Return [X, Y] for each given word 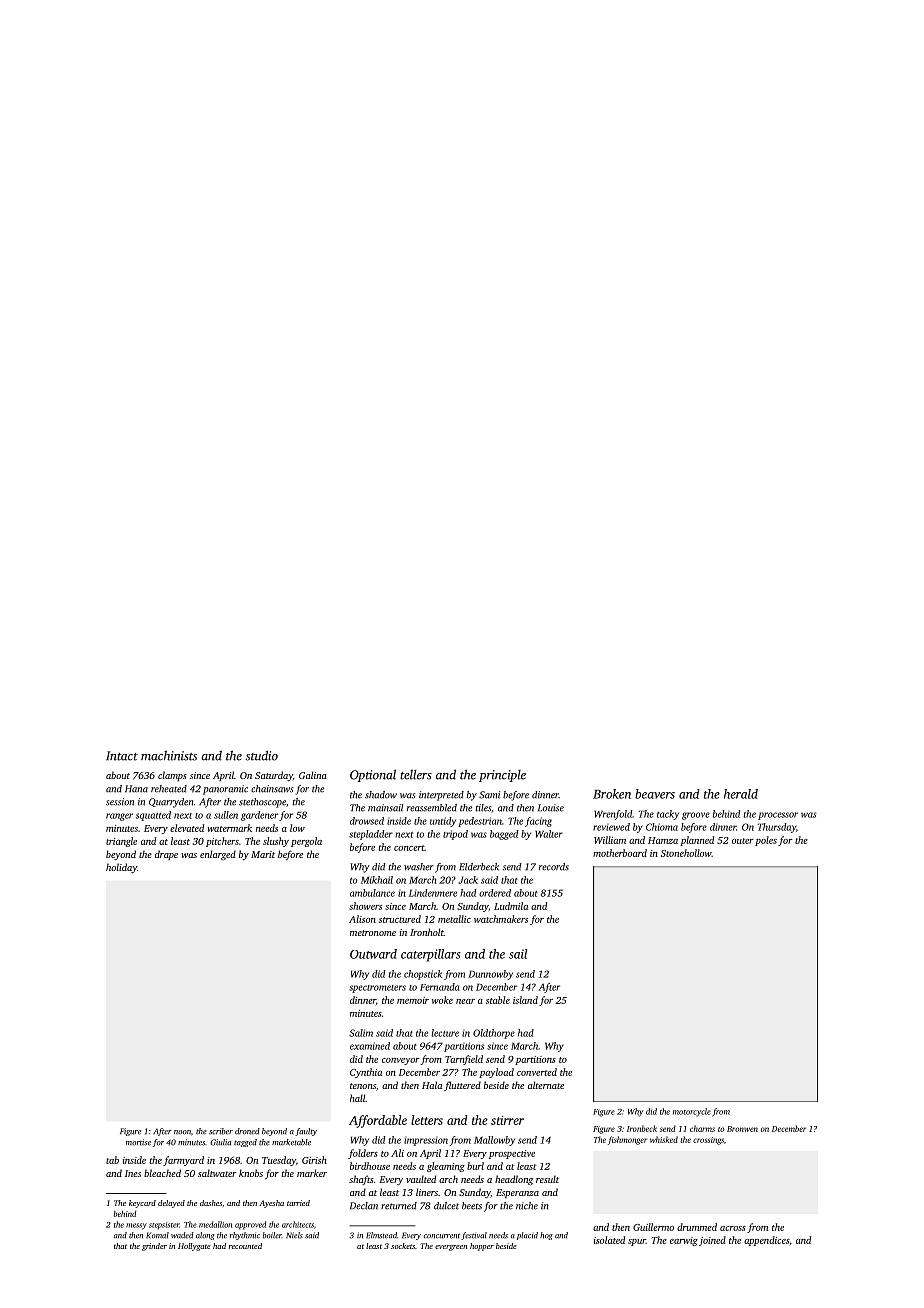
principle [502, 776]
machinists [169, 755]
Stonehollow [686, 853]
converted [537, 1072]
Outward [373, 954]
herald [741, 794]
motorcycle [692, 1112]
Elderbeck [479, 867]
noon [182, 1132]
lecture [445, 1033]
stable [498, 1000]
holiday [121, 868]
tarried [298, 1203]
